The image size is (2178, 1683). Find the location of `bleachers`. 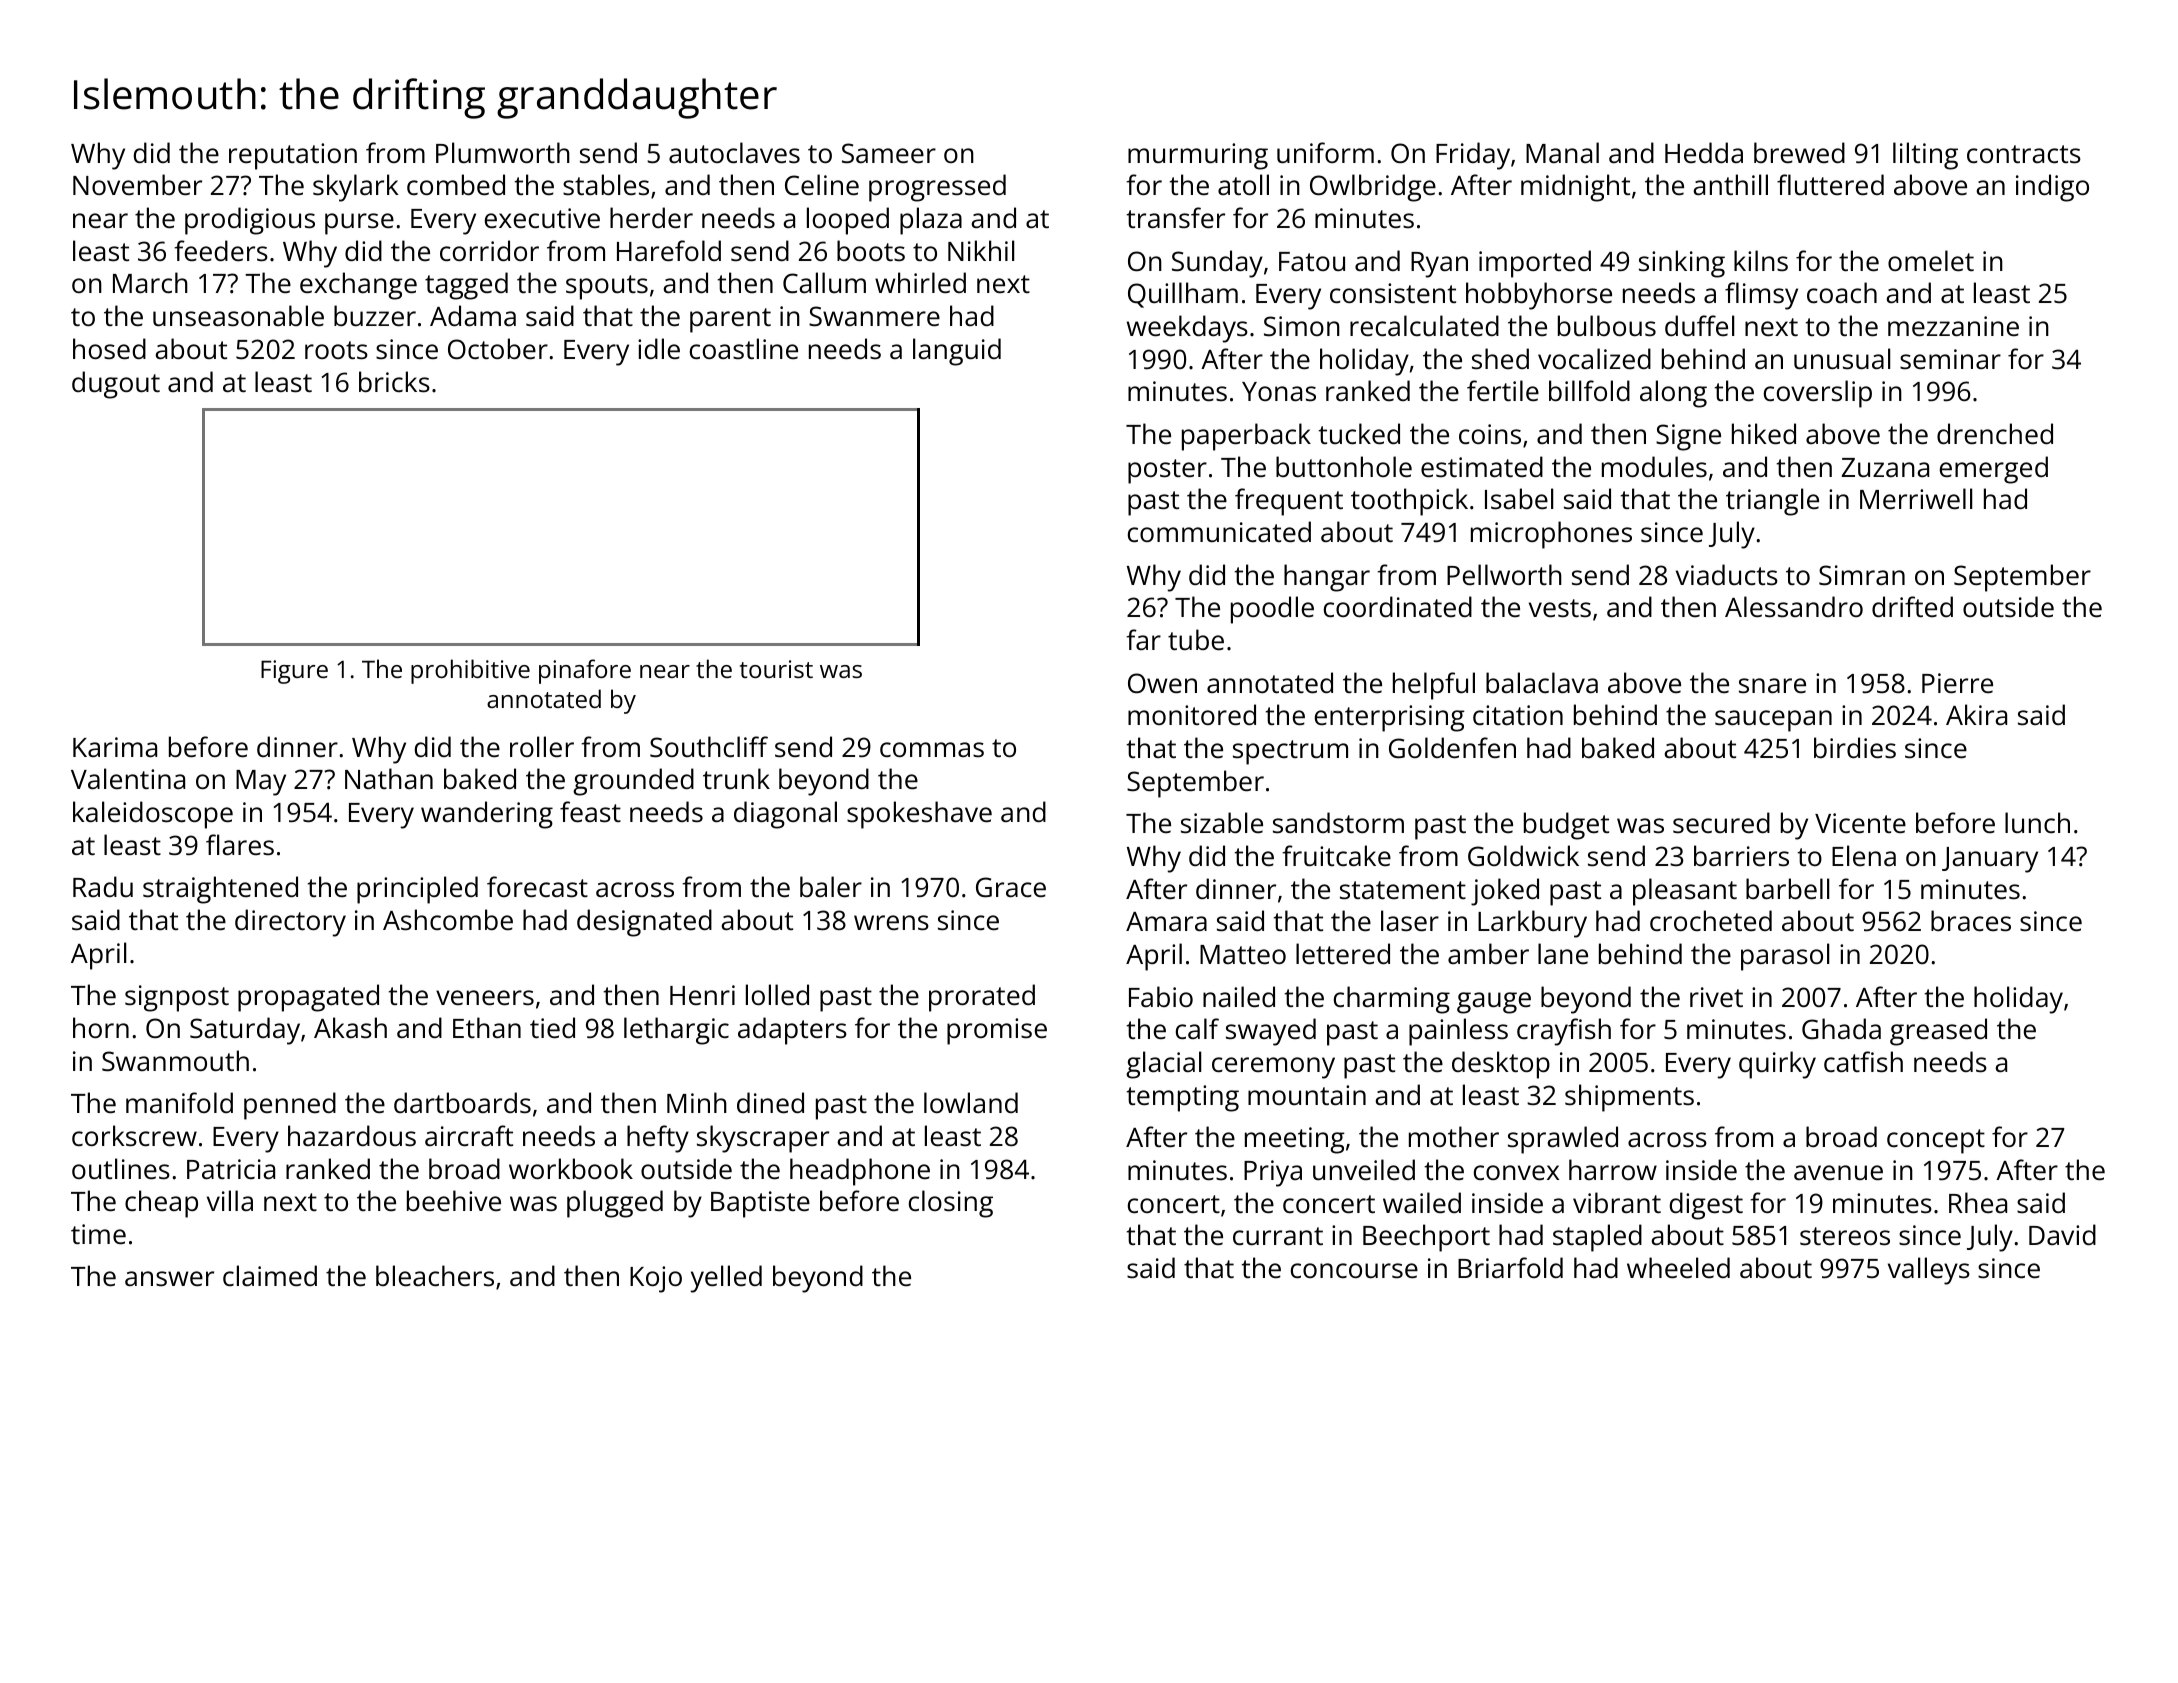

bleachers is located at coordinates (435, 1276).
